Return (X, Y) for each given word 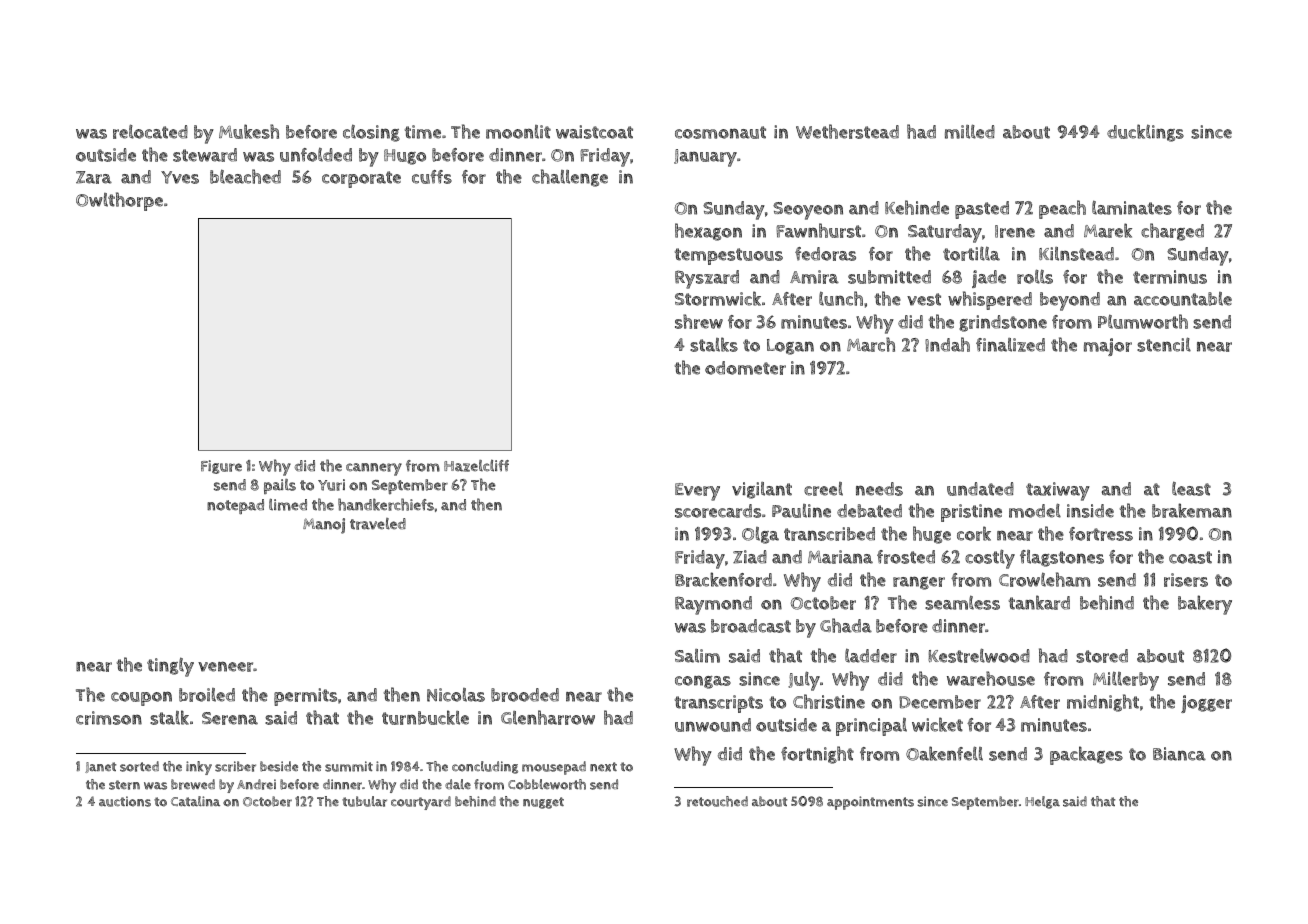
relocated (150, 131)
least (1191, 488)
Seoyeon (808, 211)
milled (970, 131)
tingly (170, 667)
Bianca (1179, 754)
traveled (378, 524)
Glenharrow (548, 717)
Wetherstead (847, 131)
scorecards (718, 511)
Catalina (195, 801)
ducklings (1145, 133)
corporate (361, 179)
